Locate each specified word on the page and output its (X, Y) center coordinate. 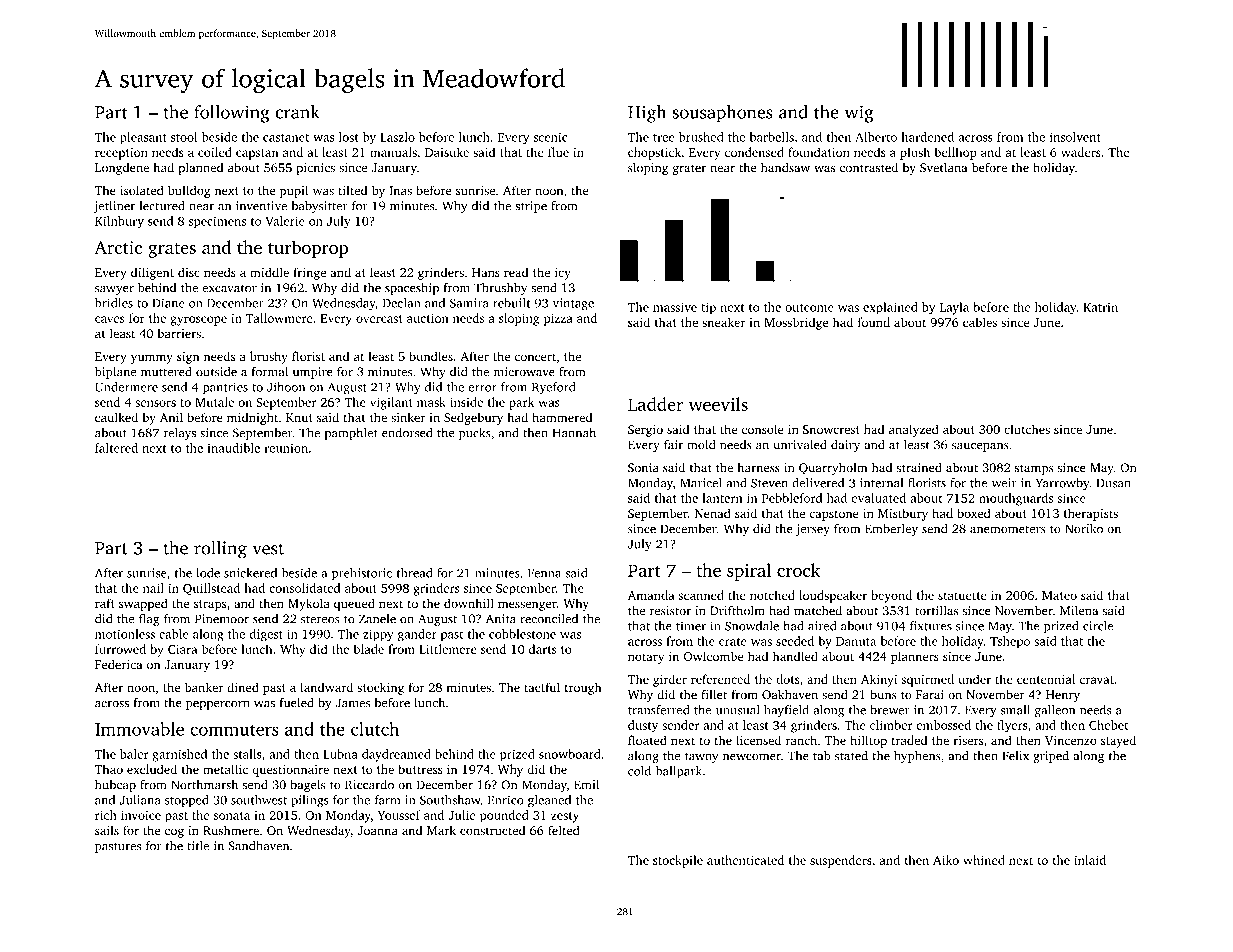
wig (859, 114)
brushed (701, 137)
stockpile (678, 861)
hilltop (868, 741)
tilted (352, 190)
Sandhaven (258, 846)
